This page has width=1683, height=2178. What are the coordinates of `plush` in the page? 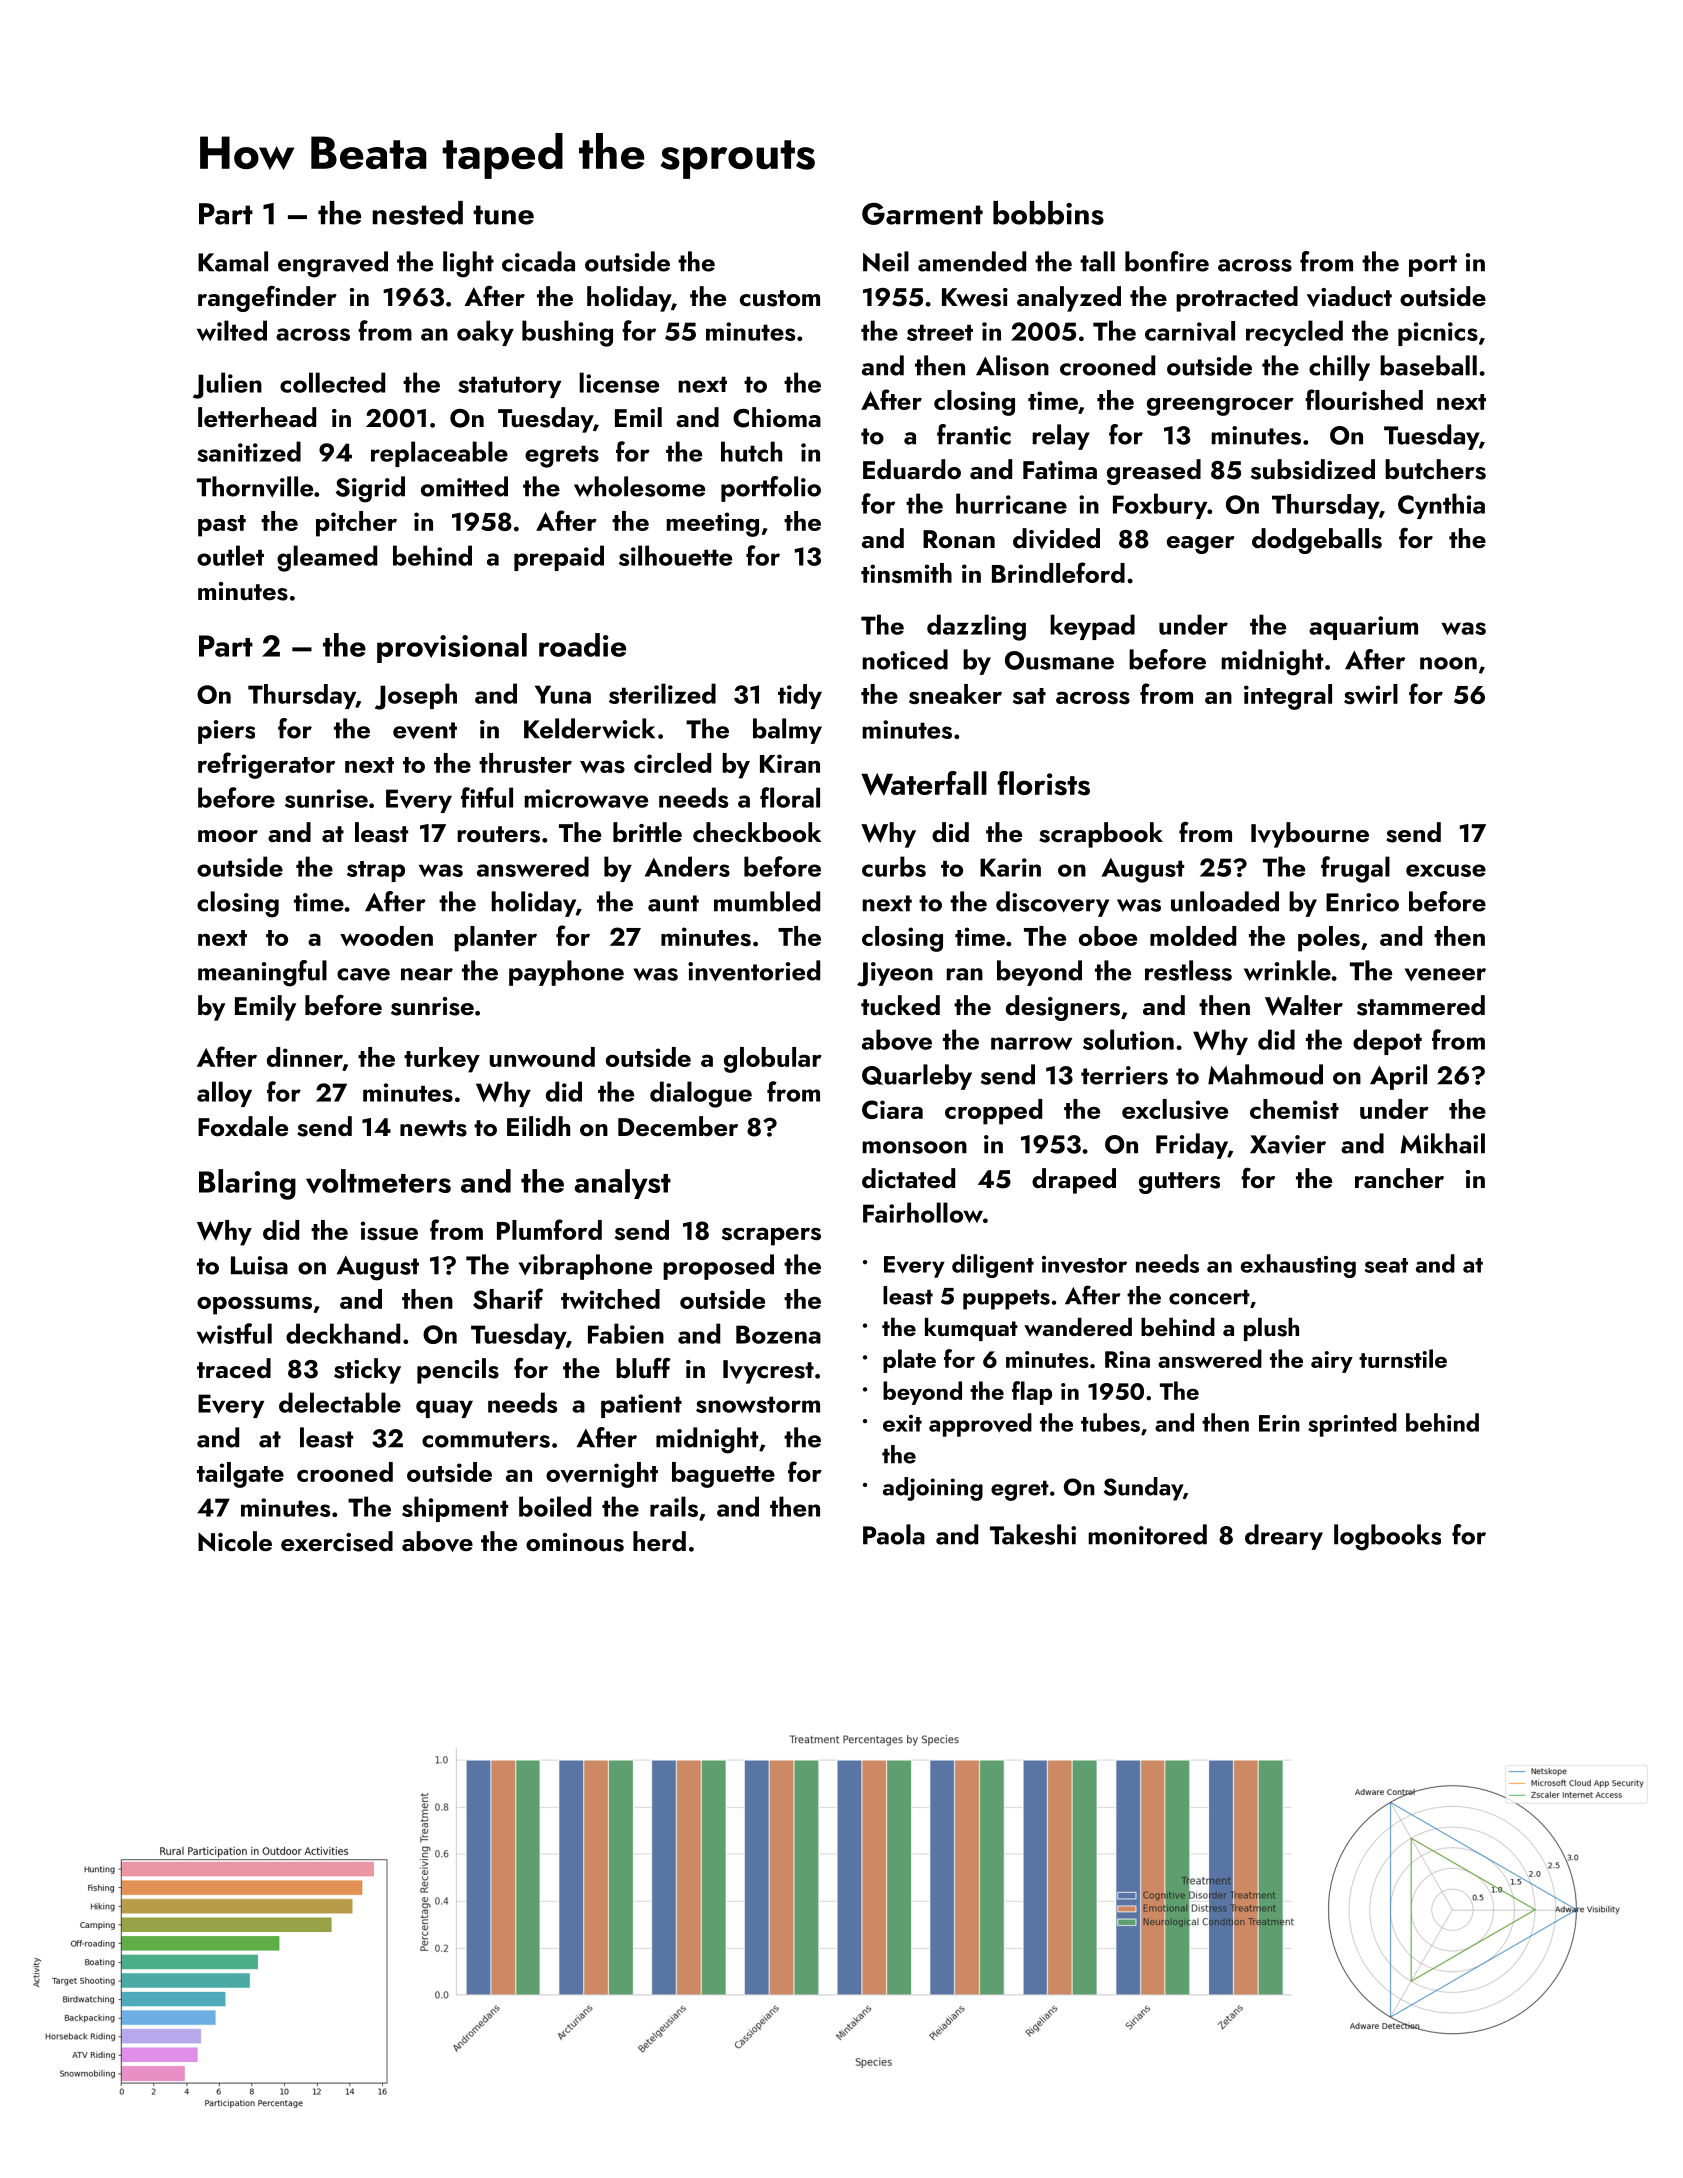 It's located at (1271, 1329).
